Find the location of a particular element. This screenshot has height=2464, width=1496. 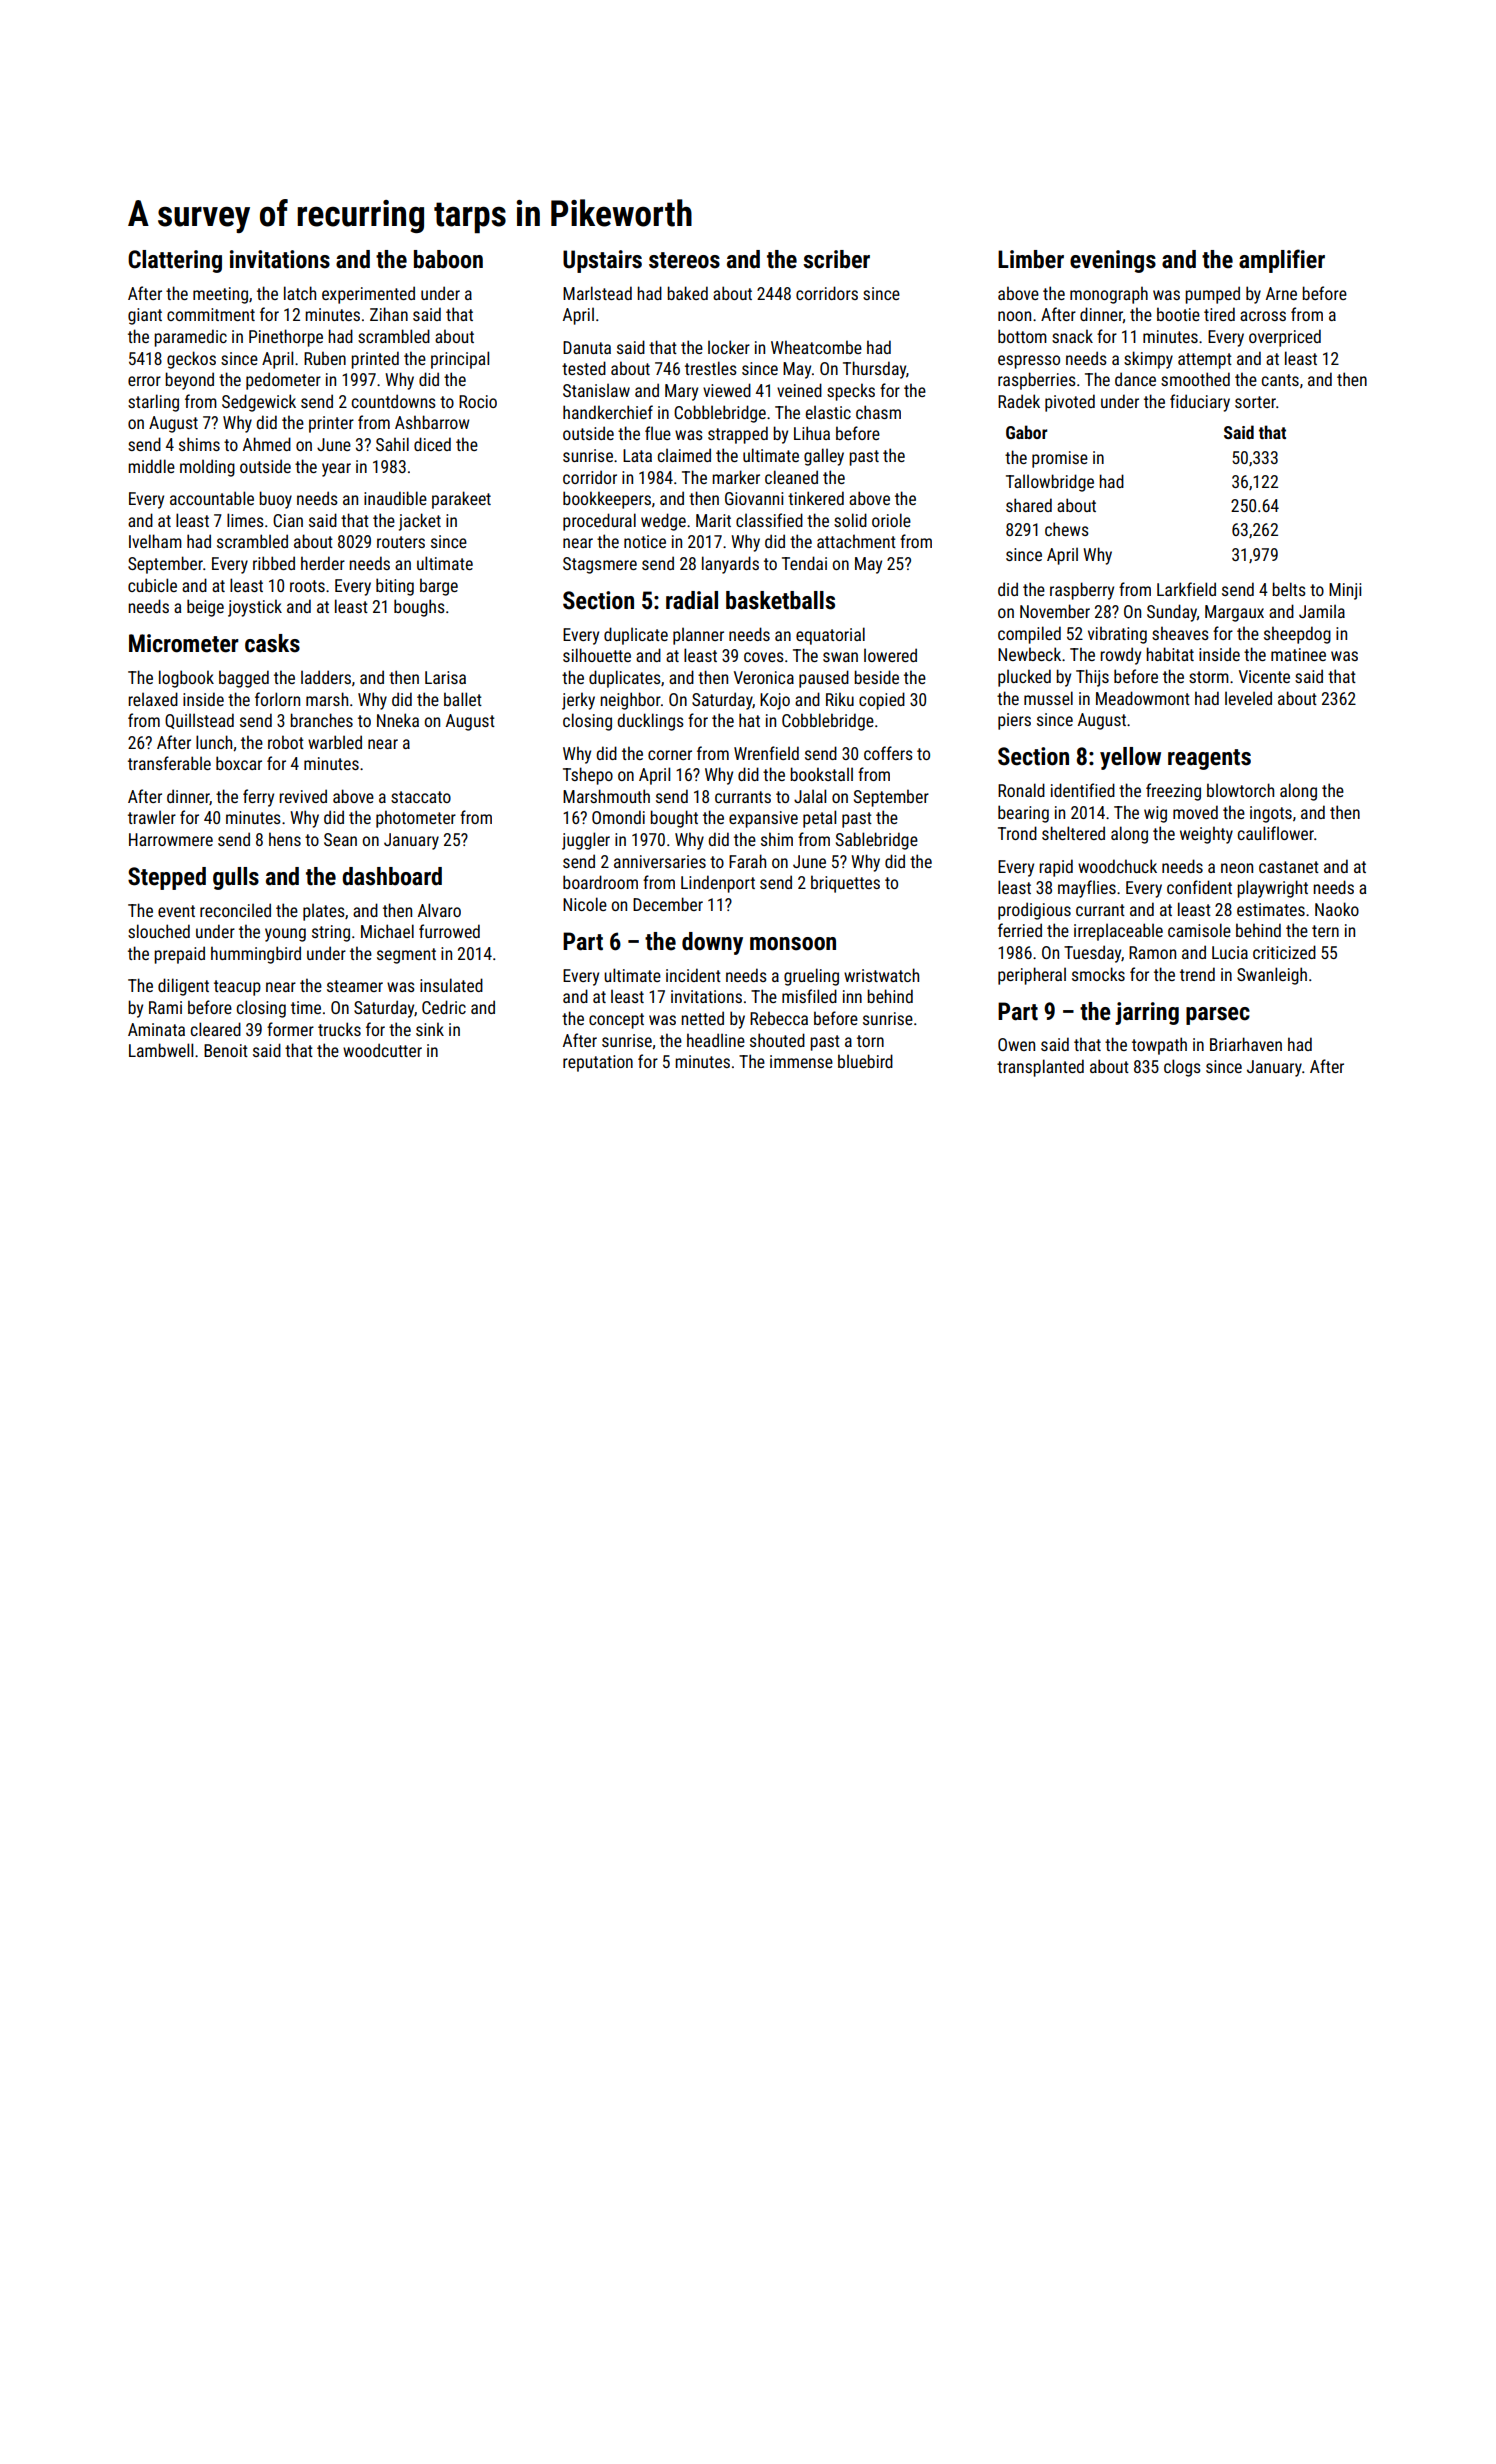

scriber is located at coordinates (836, 259).
